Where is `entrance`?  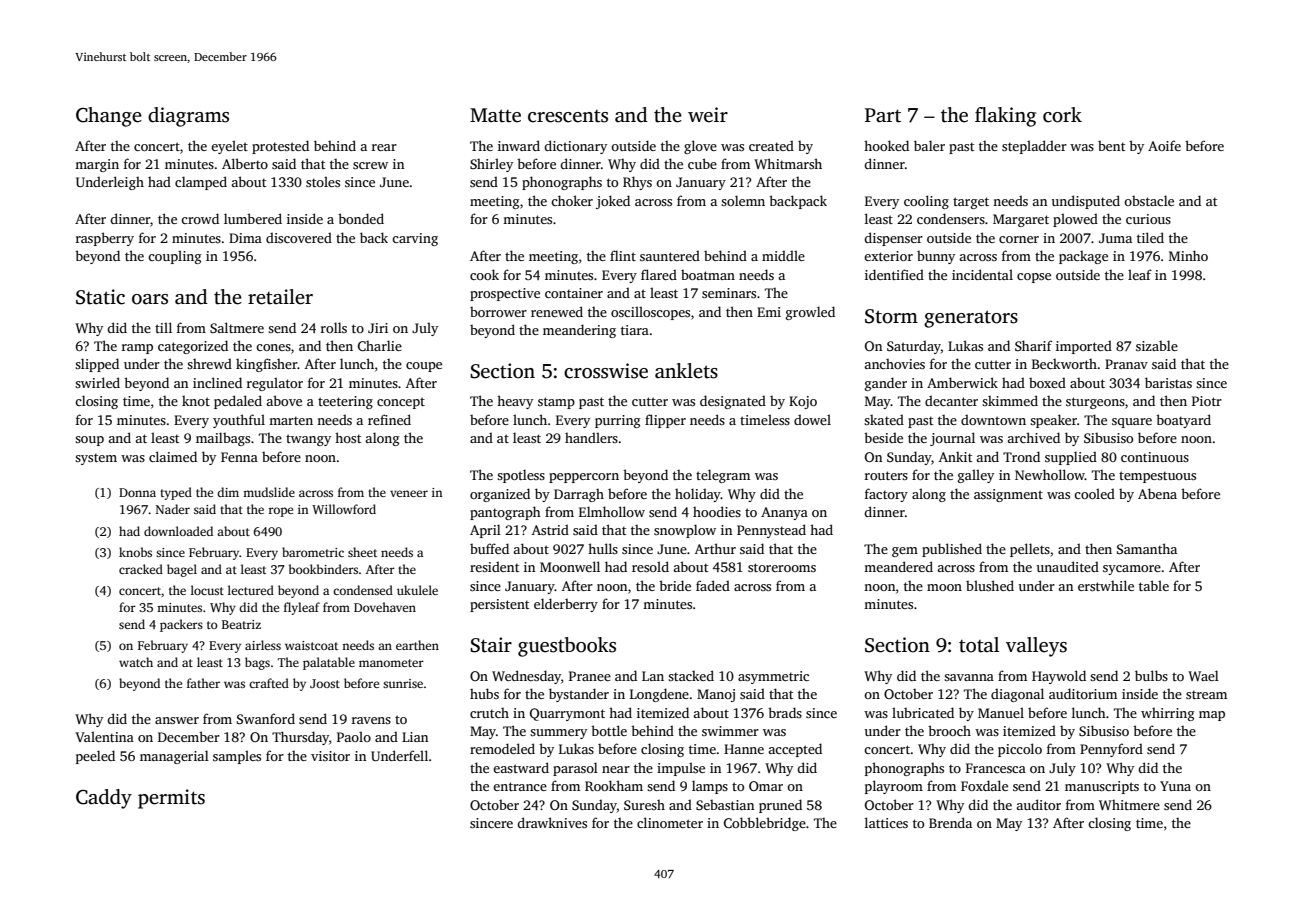
entrance is located at coordinates (520, 786).
